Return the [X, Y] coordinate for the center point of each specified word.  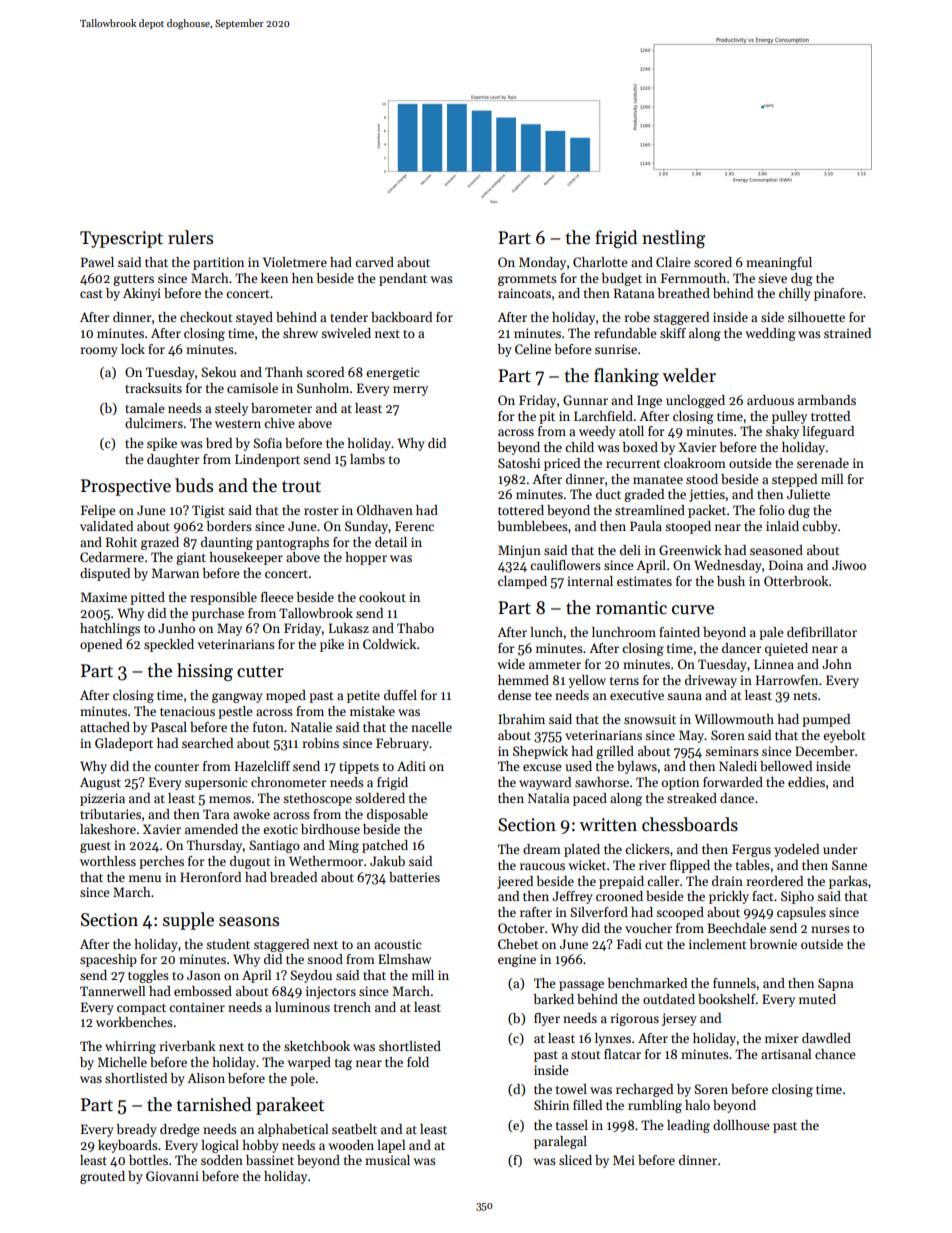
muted [817, 999]
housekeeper [246, 558]
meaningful [779, 263]
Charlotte [600, 262]
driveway [711, 681]
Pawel [97, 262]
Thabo [415, 628]
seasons [249, 922]
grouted [102, 1177]
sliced [575, 1160]
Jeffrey [572, 897]
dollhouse [741, 1125]
